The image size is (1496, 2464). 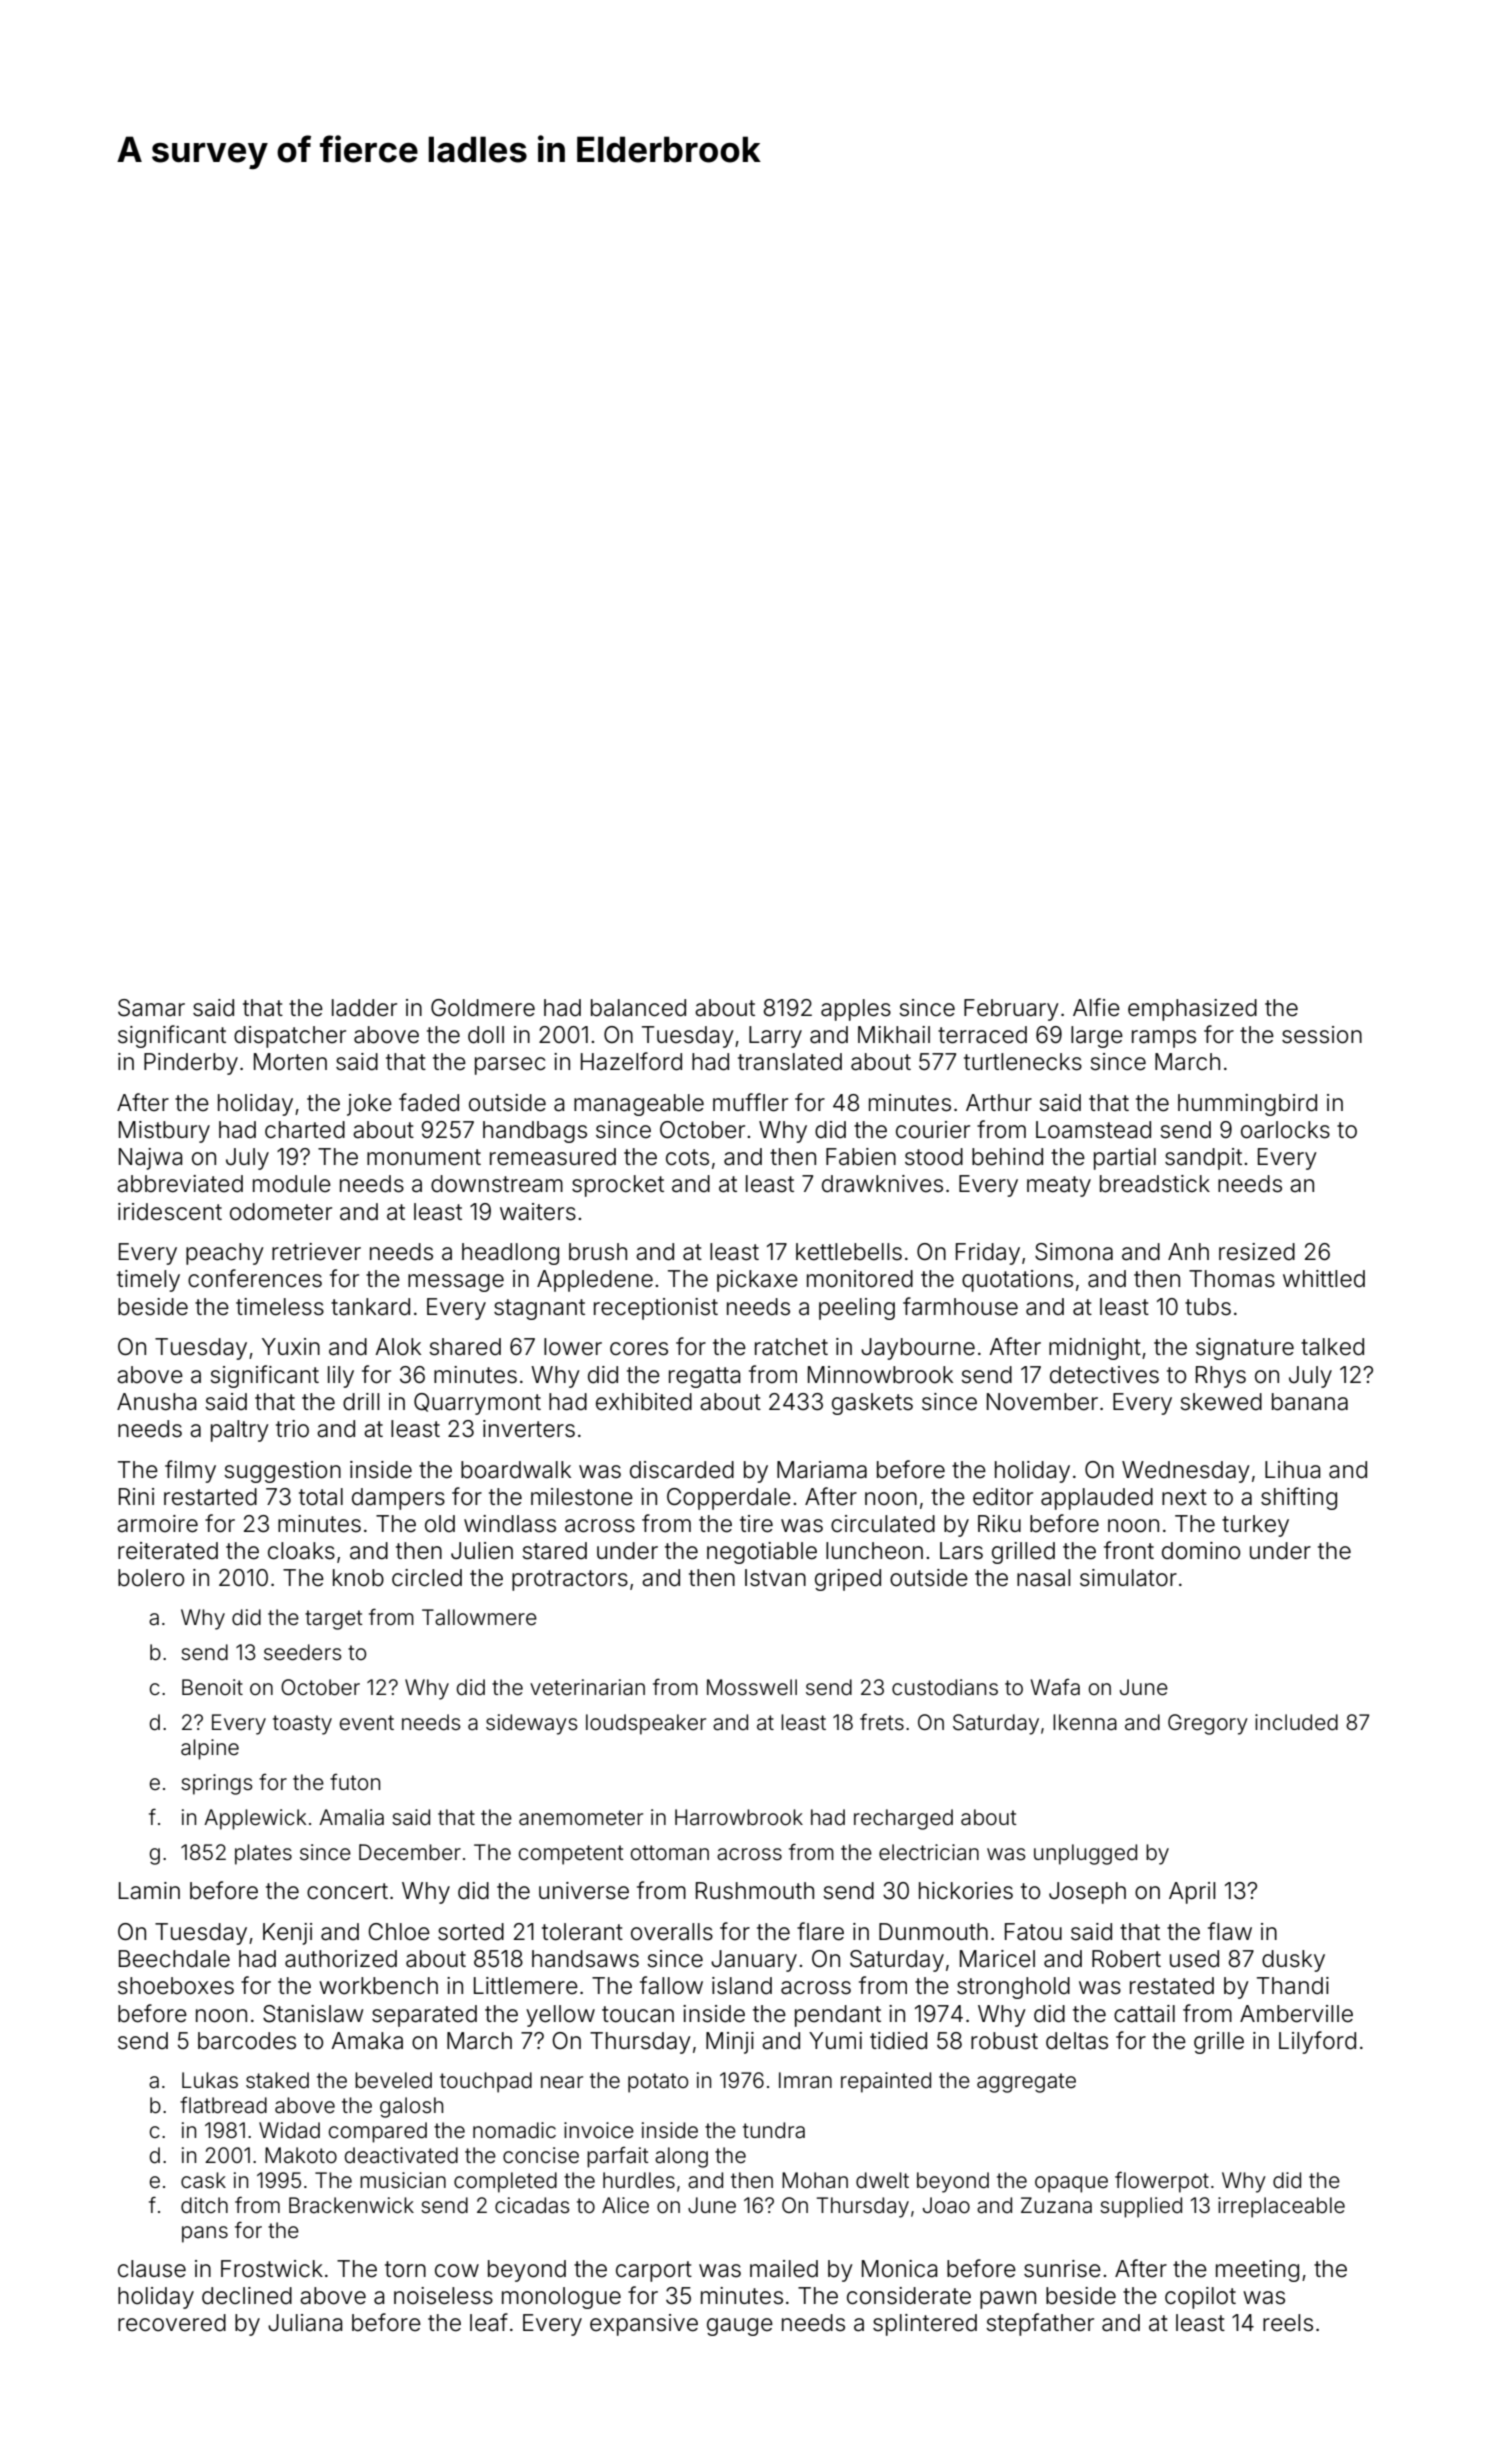 I want to click on carport, so click(x=654, y=2271).
